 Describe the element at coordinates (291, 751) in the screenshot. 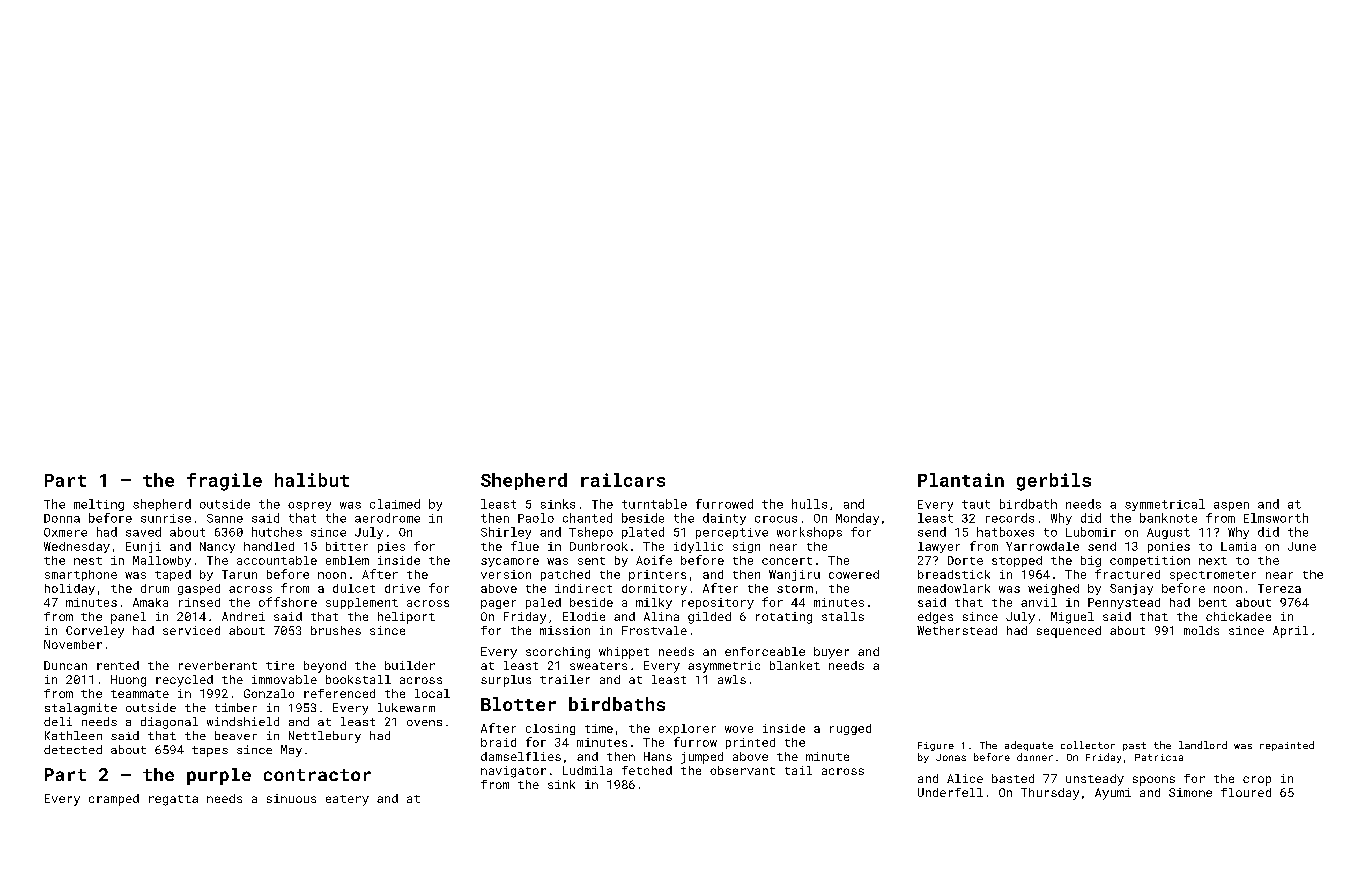

I see `May` at that location.
